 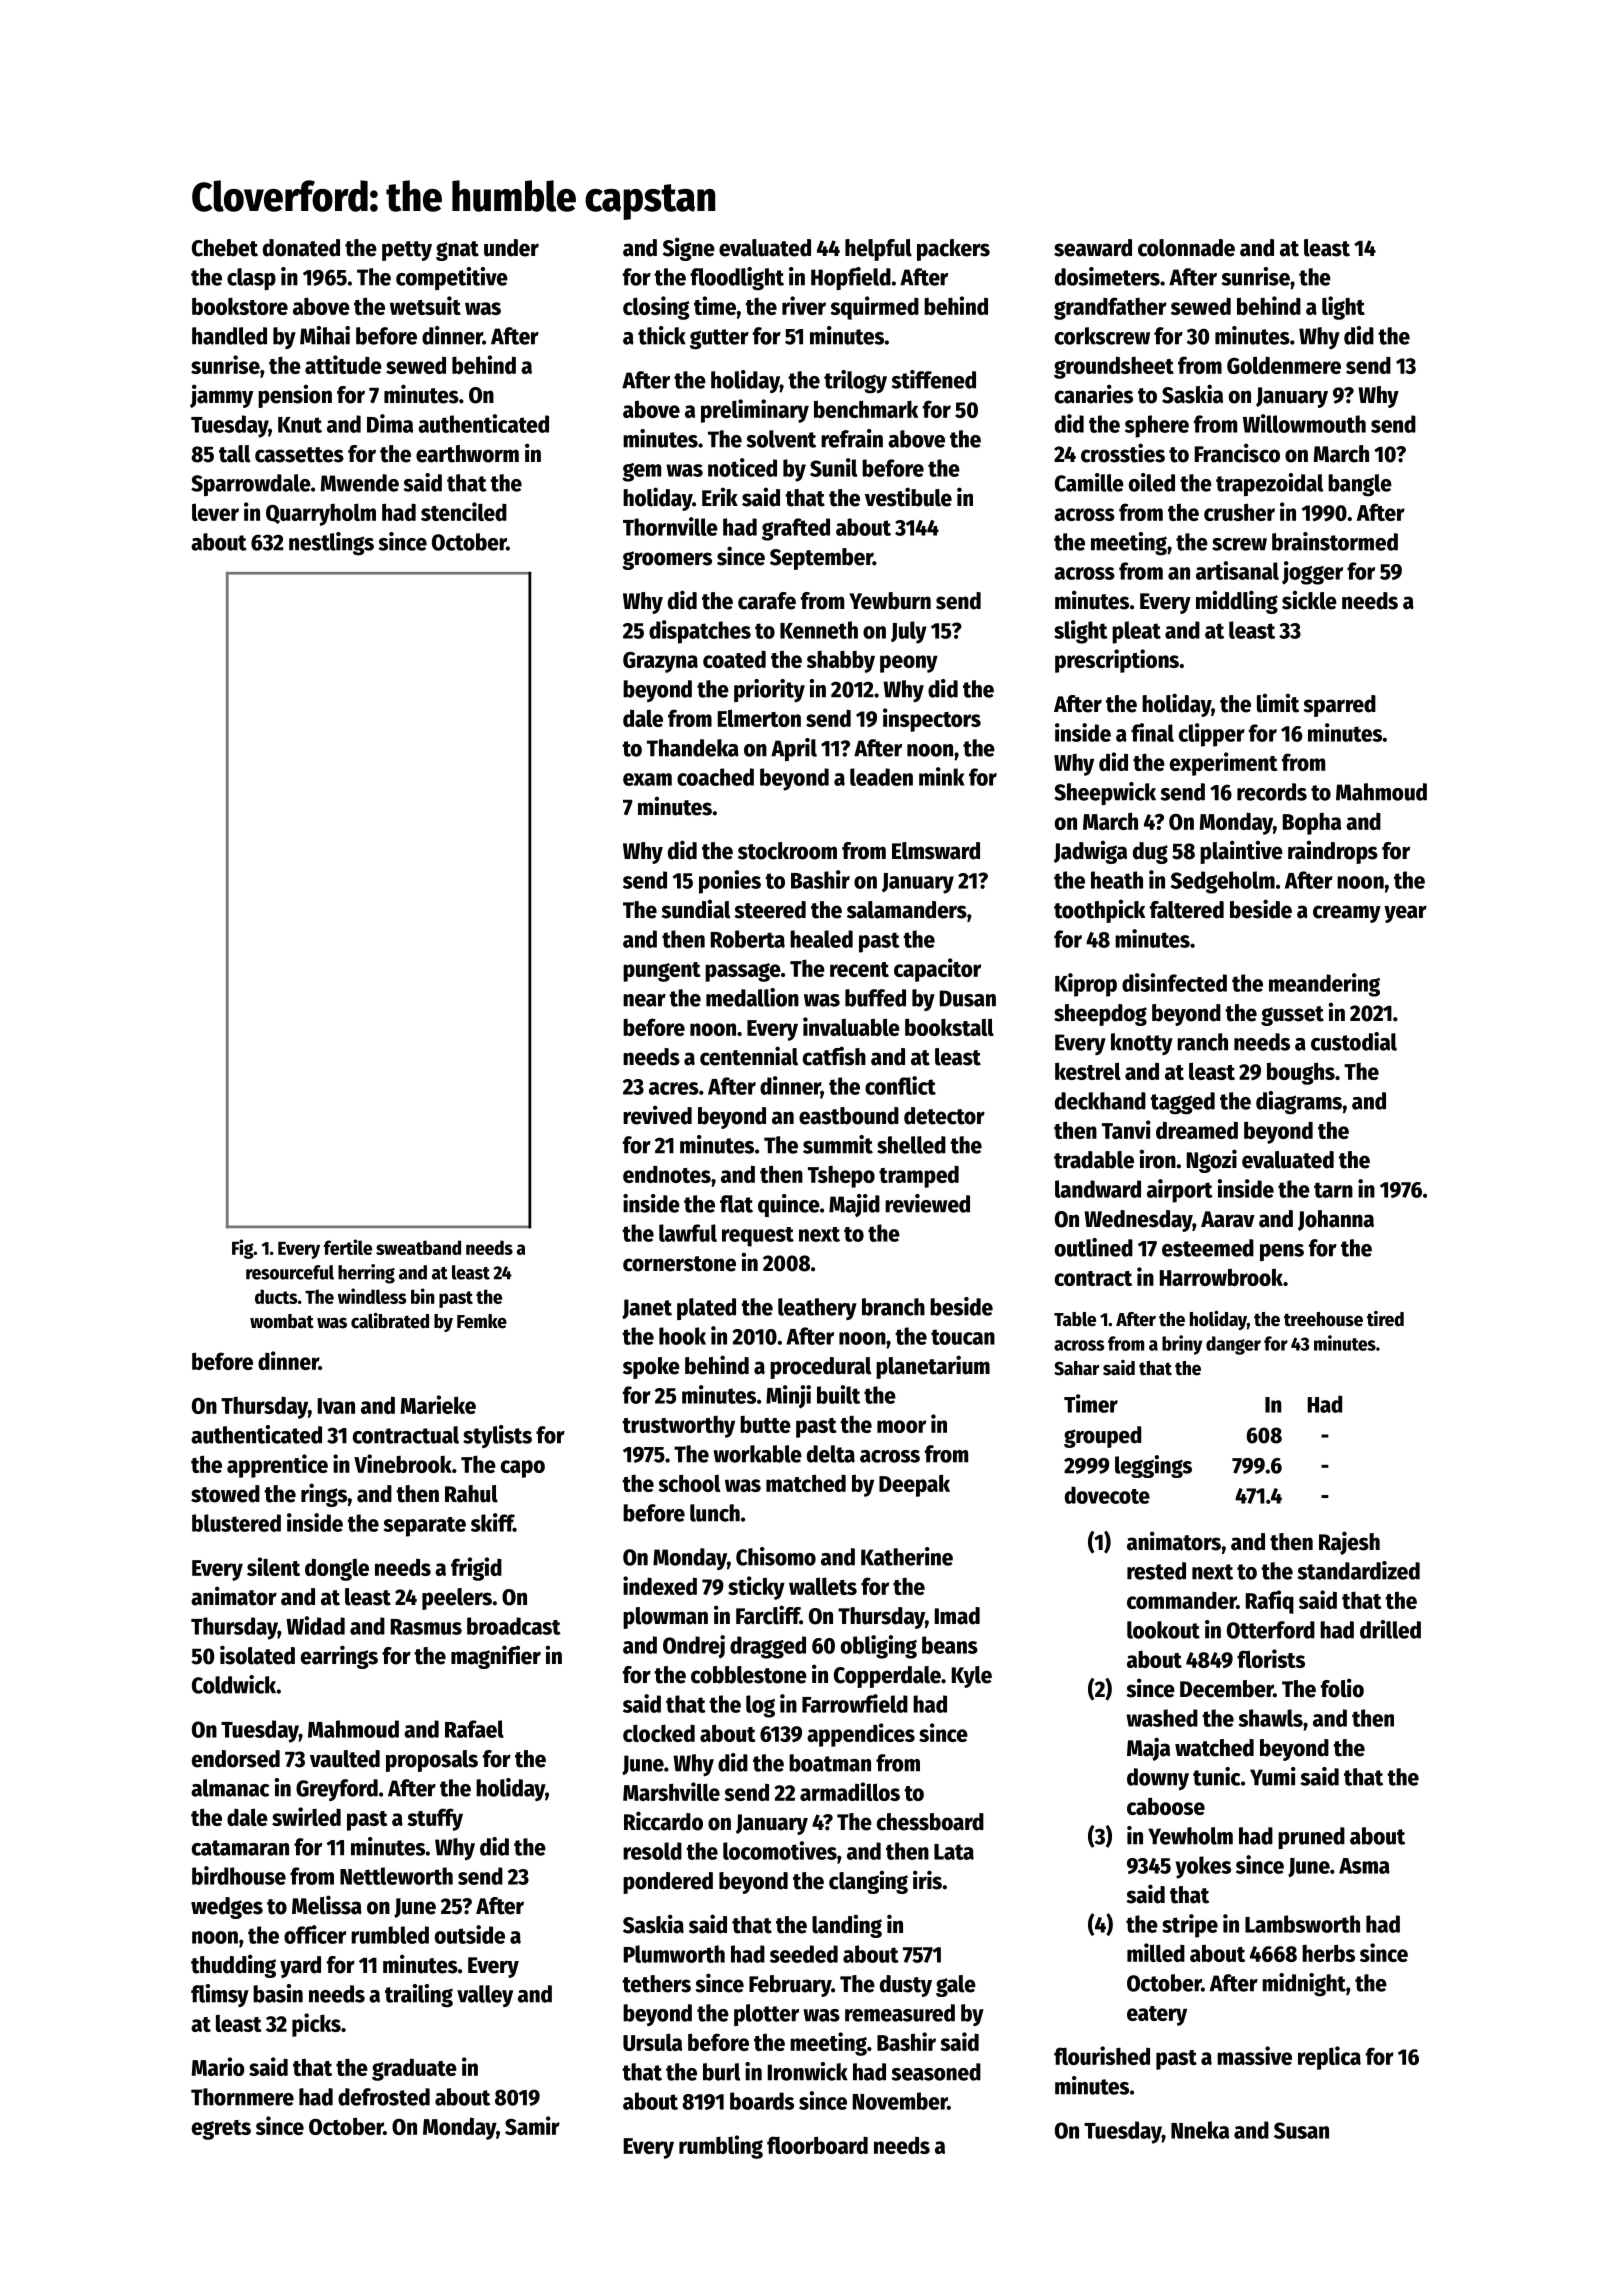 I want to click on pungent, so click(x=661, y=972).
